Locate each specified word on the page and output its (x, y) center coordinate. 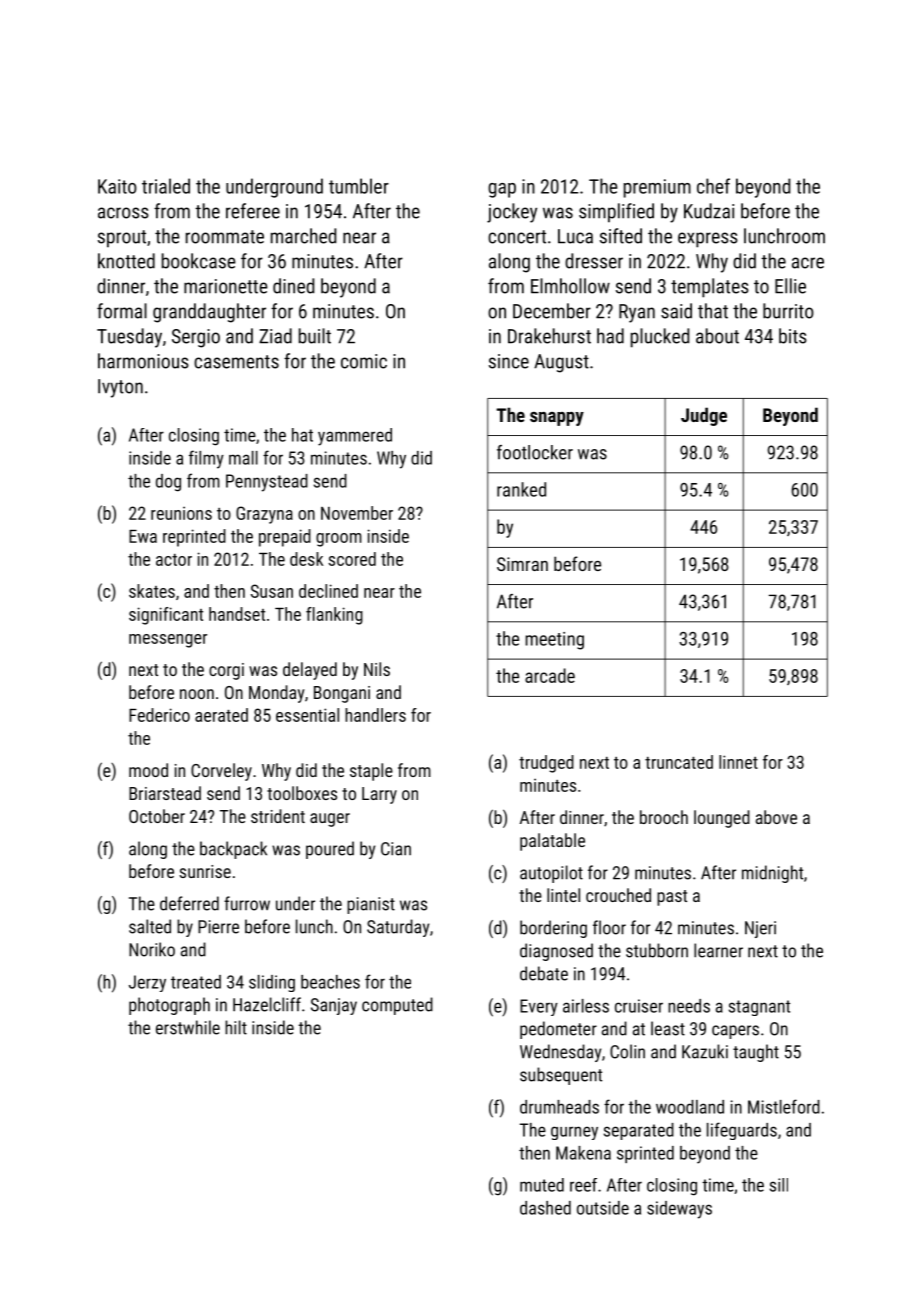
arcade (550, 675)
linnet (738, 762)
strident (278, 816)
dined (293, 286)
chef (713, 186)
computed (397, 1006)
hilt (236, 1027)
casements (236, 362)
